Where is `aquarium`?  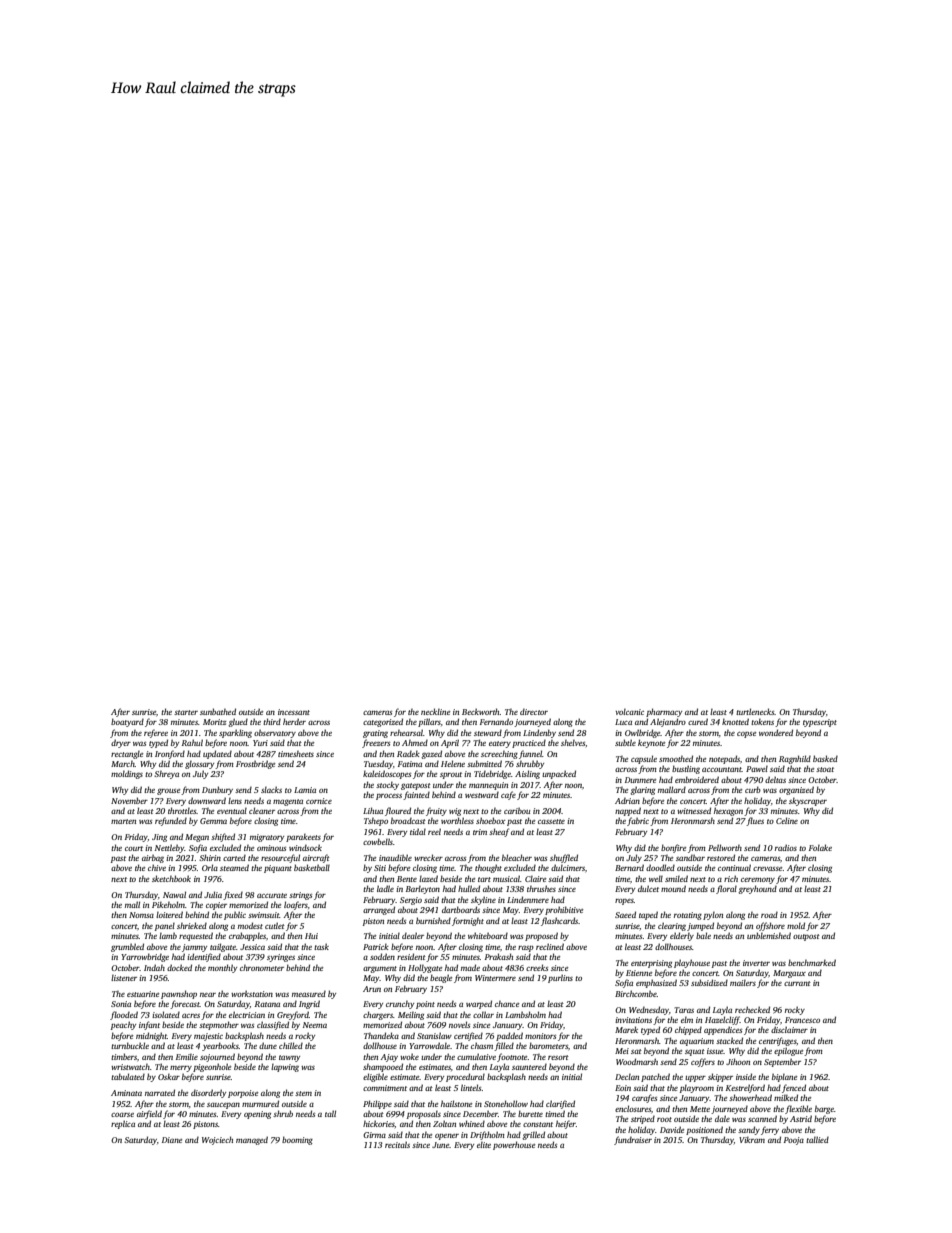
aquarium is located at coordinates (697, 1042).
